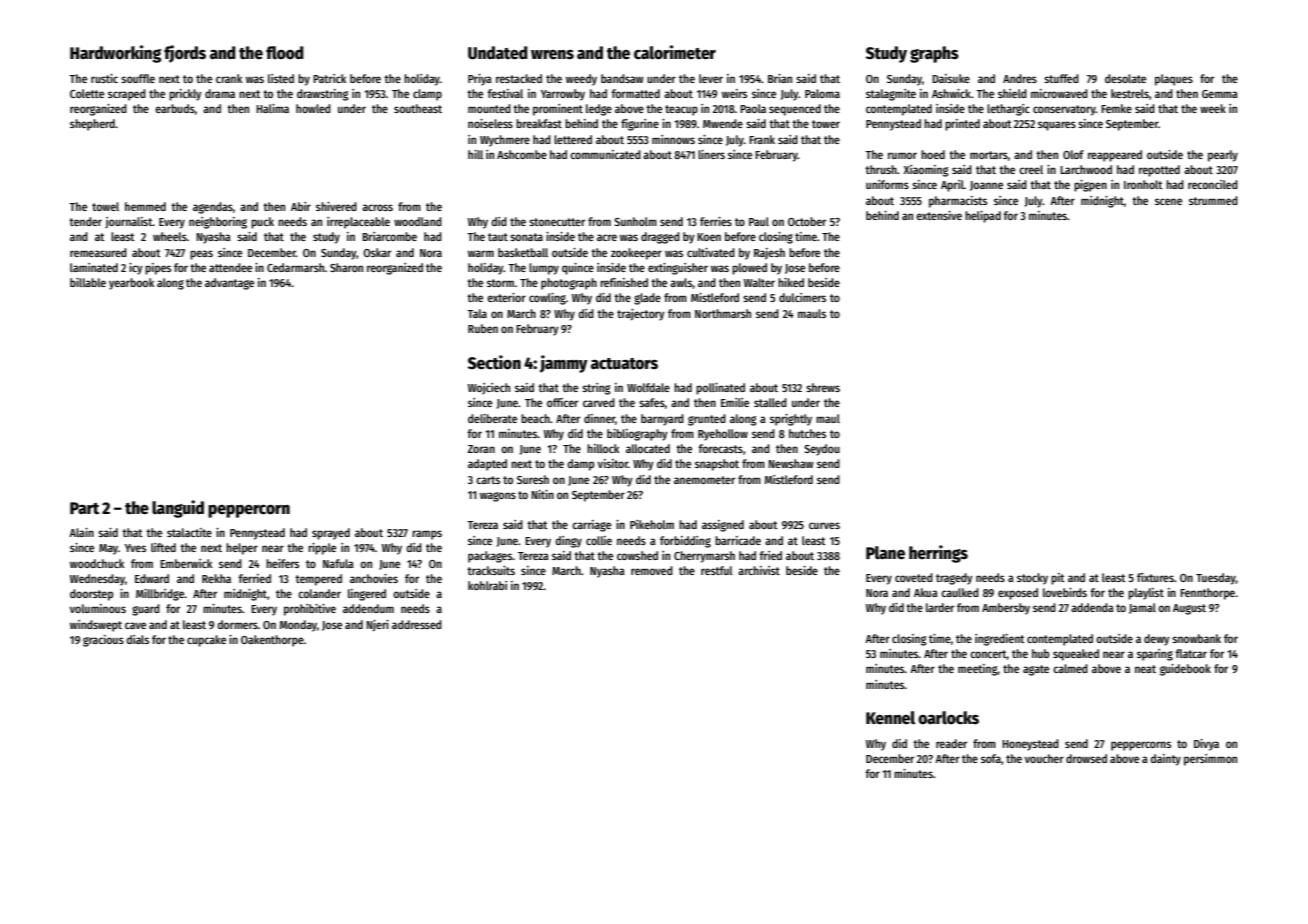 The height and width of the screenshot is (924, 1308). I want to click on shrews, so click(823, 387).
